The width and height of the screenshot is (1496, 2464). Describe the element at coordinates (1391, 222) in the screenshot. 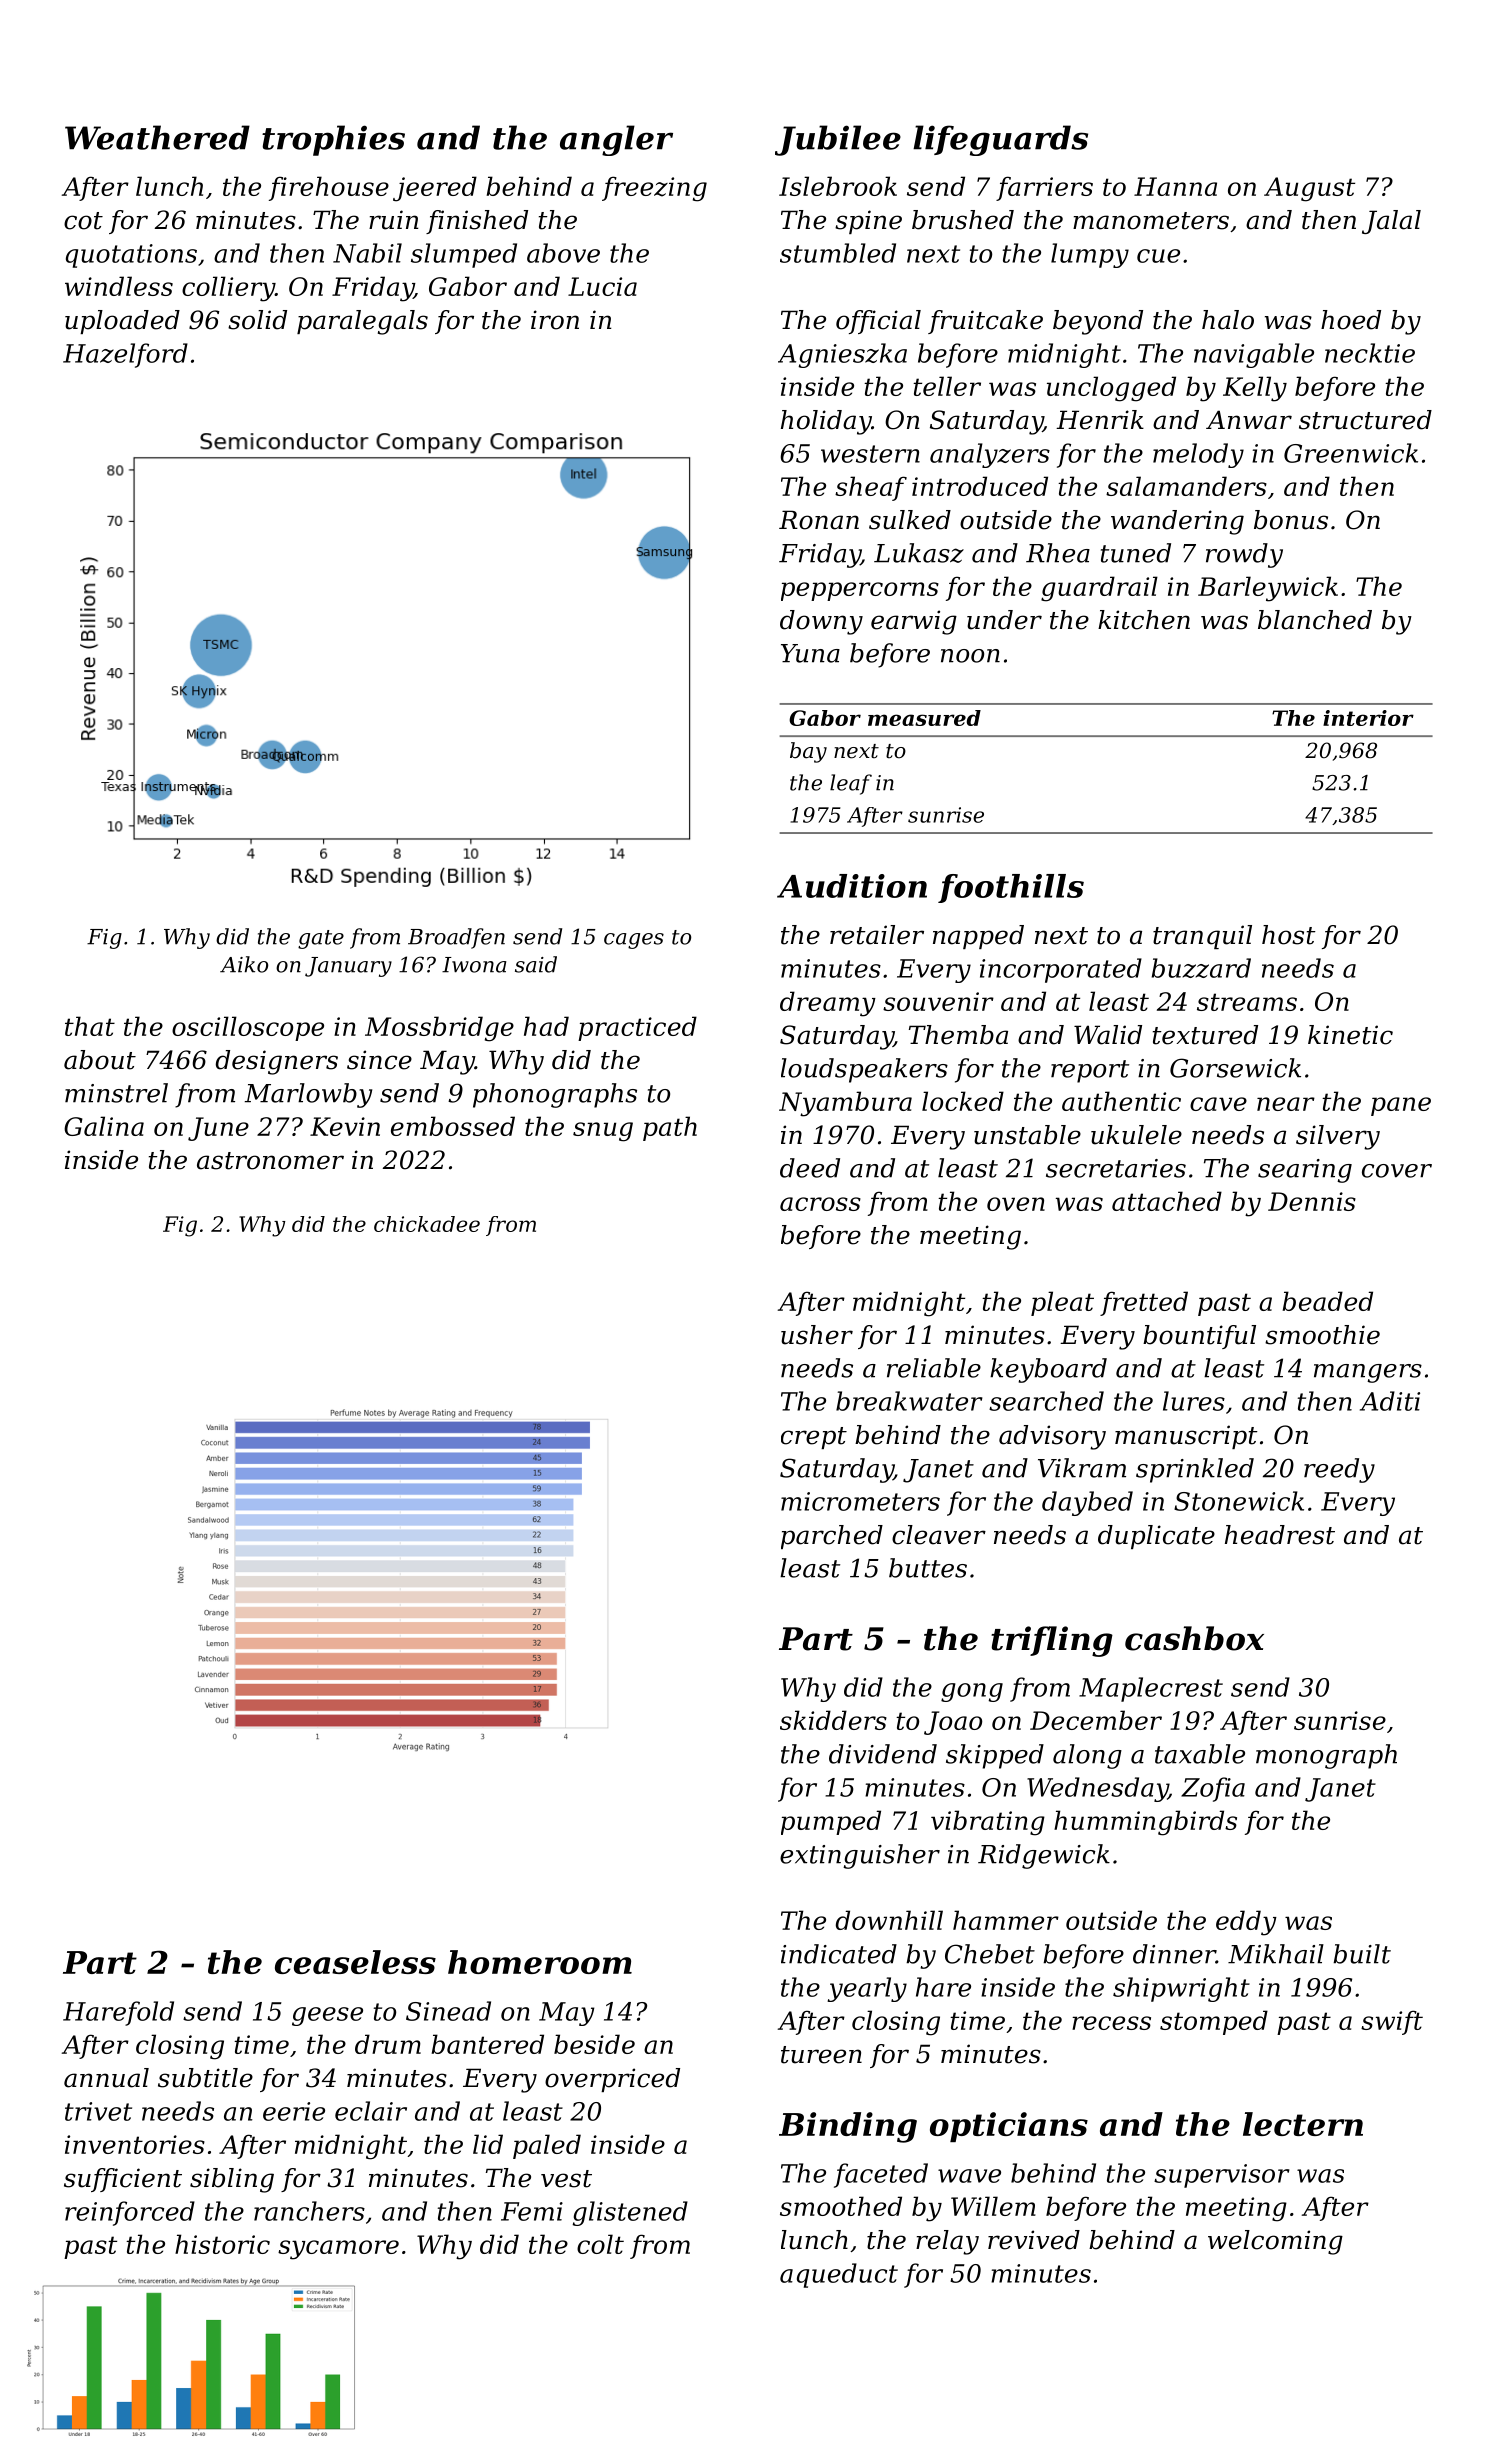

I see `Jalal` at that location.
